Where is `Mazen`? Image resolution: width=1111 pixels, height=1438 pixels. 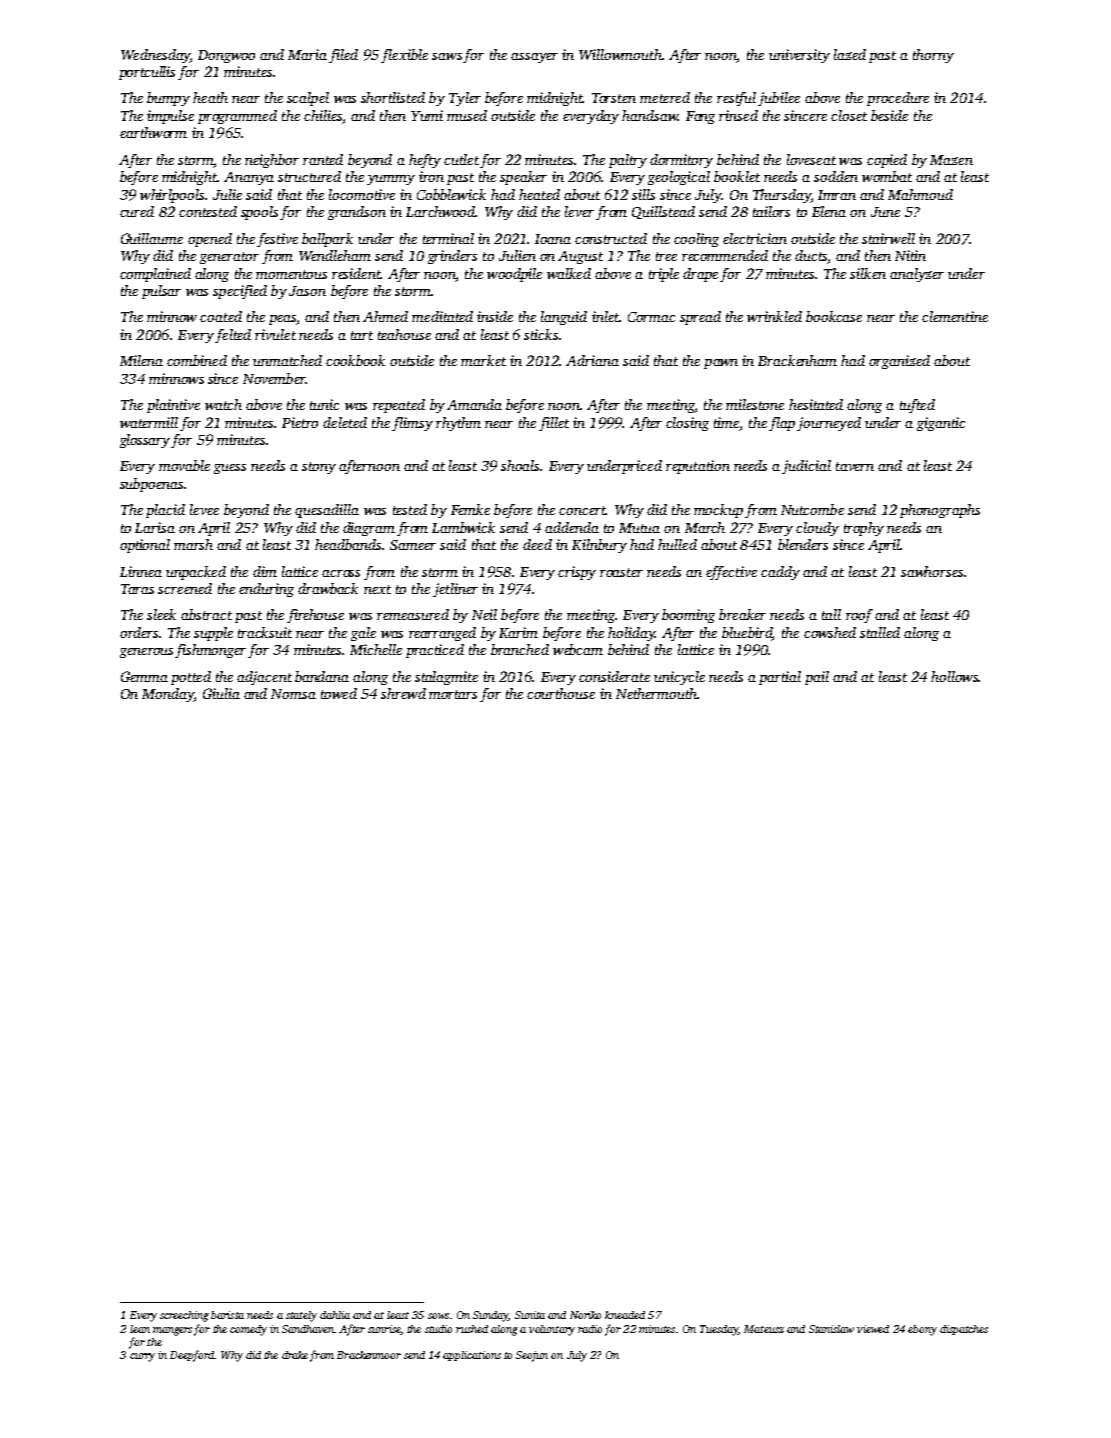 Mazen is located at coordinates (951, 160).
